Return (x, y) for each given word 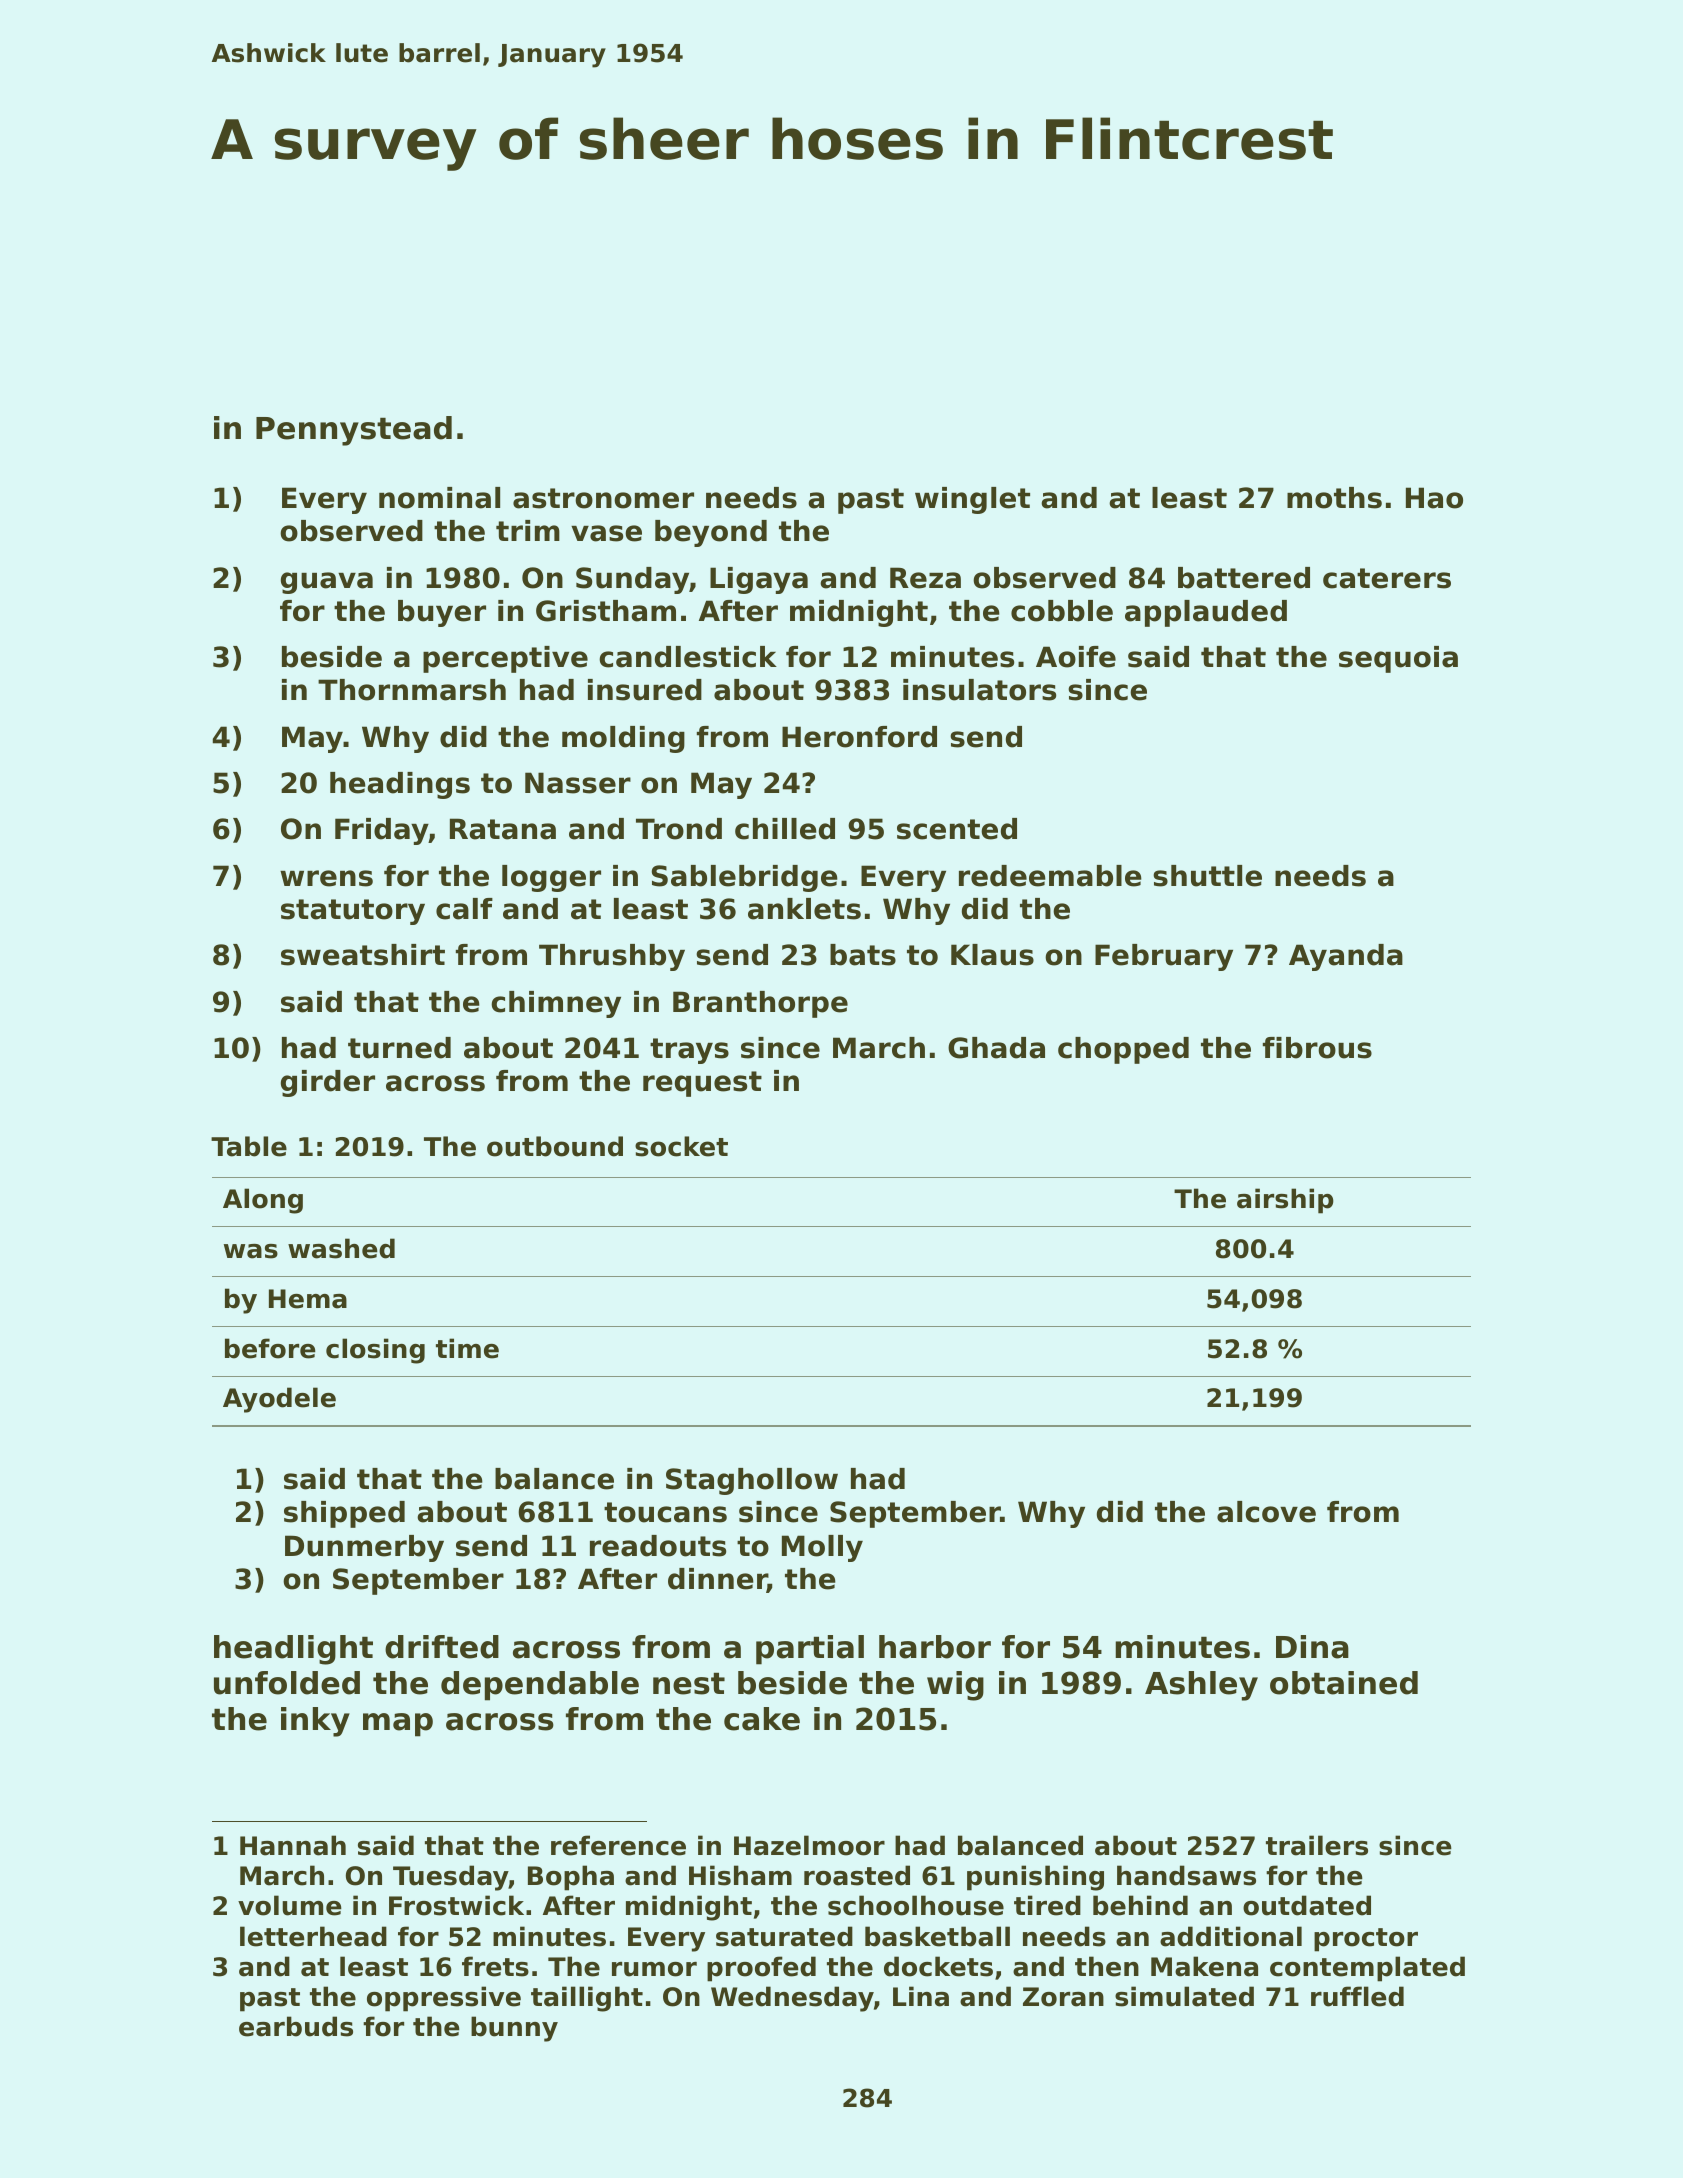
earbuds (296, 2026)
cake (762, 1719)
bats (863, 955)
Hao (1434, 498)
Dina (1312, 1647)
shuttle (1207, 876)
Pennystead (354, 431)
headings (400, 785)
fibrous (1317, 1048)
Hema (308, 1299)
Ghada (996, 1048)
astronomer (603, 498)
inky (315, 1722)
